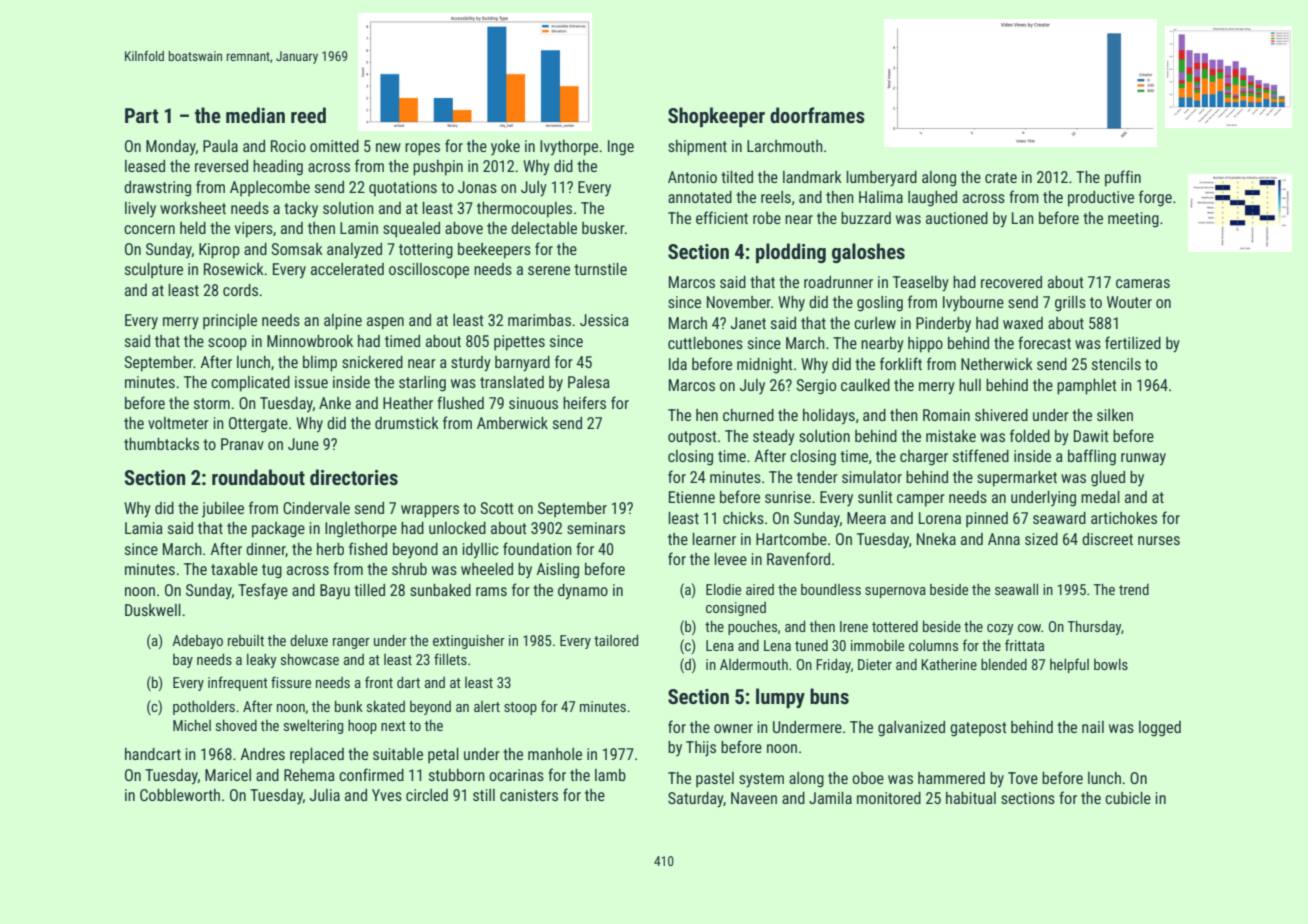 This document has height=924, width=1308. Describe the element at coordinates (529, 795) in the document. I see `canisters` at that location.
